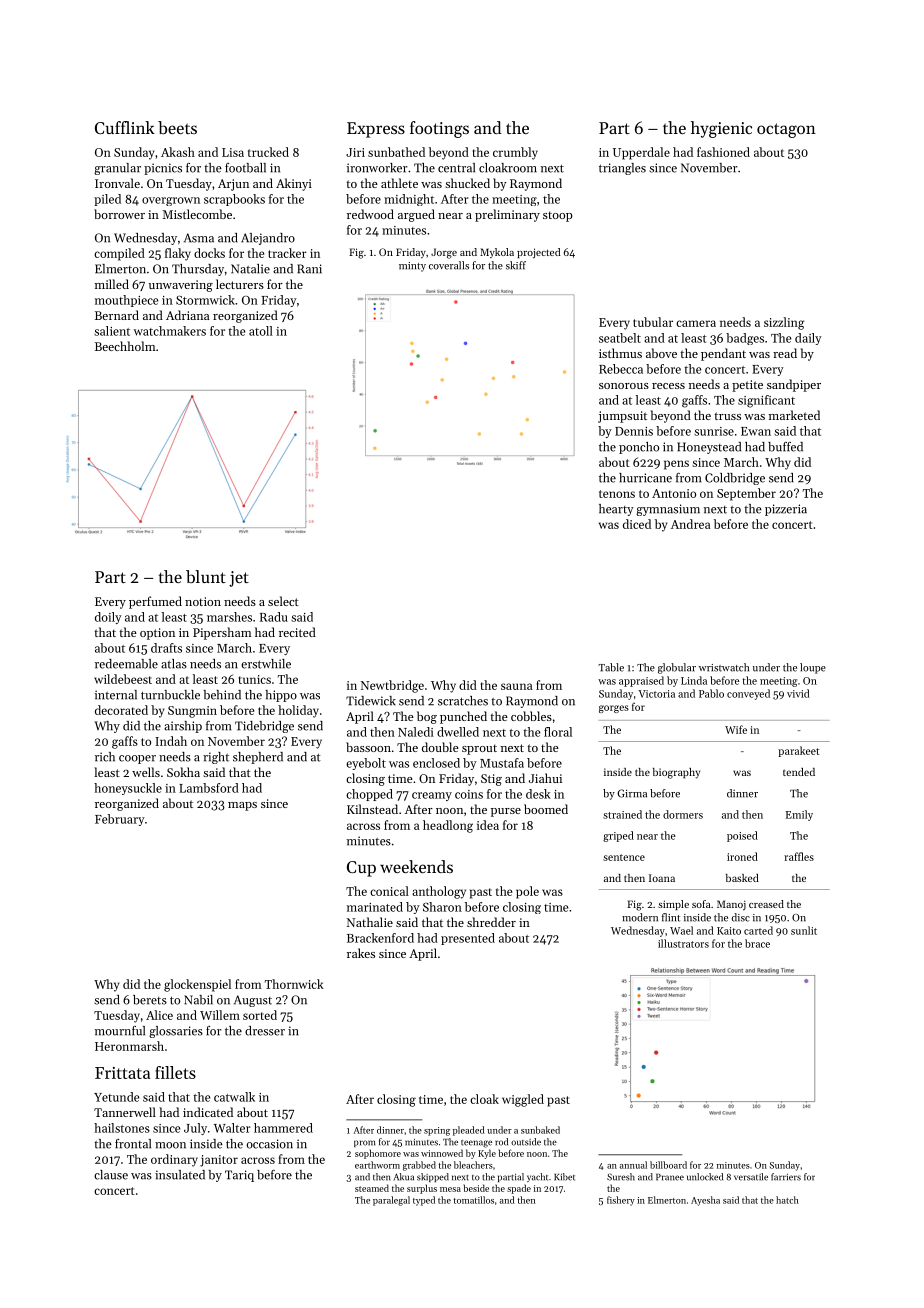  I want to click on shredder, so click(491, 922).
